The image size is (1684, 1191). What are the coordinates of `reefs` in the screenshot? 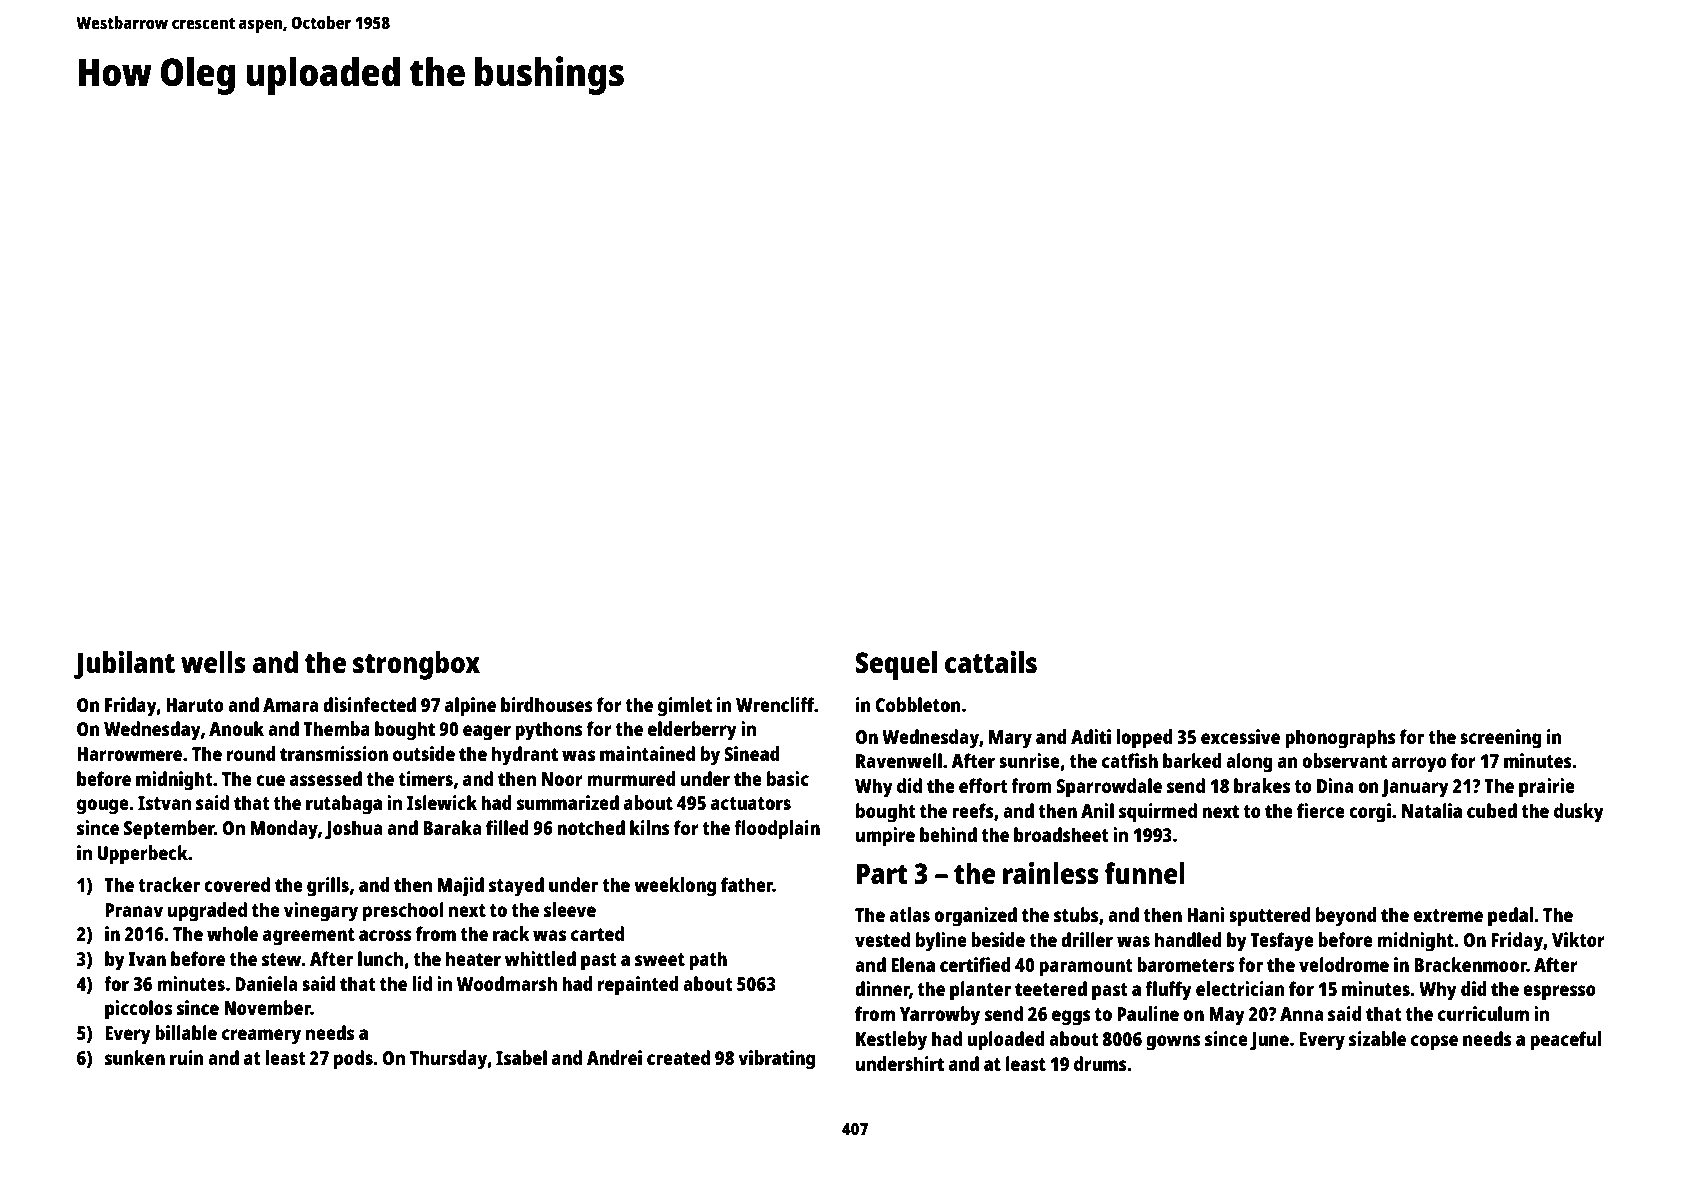 It's located at (973, 810).
